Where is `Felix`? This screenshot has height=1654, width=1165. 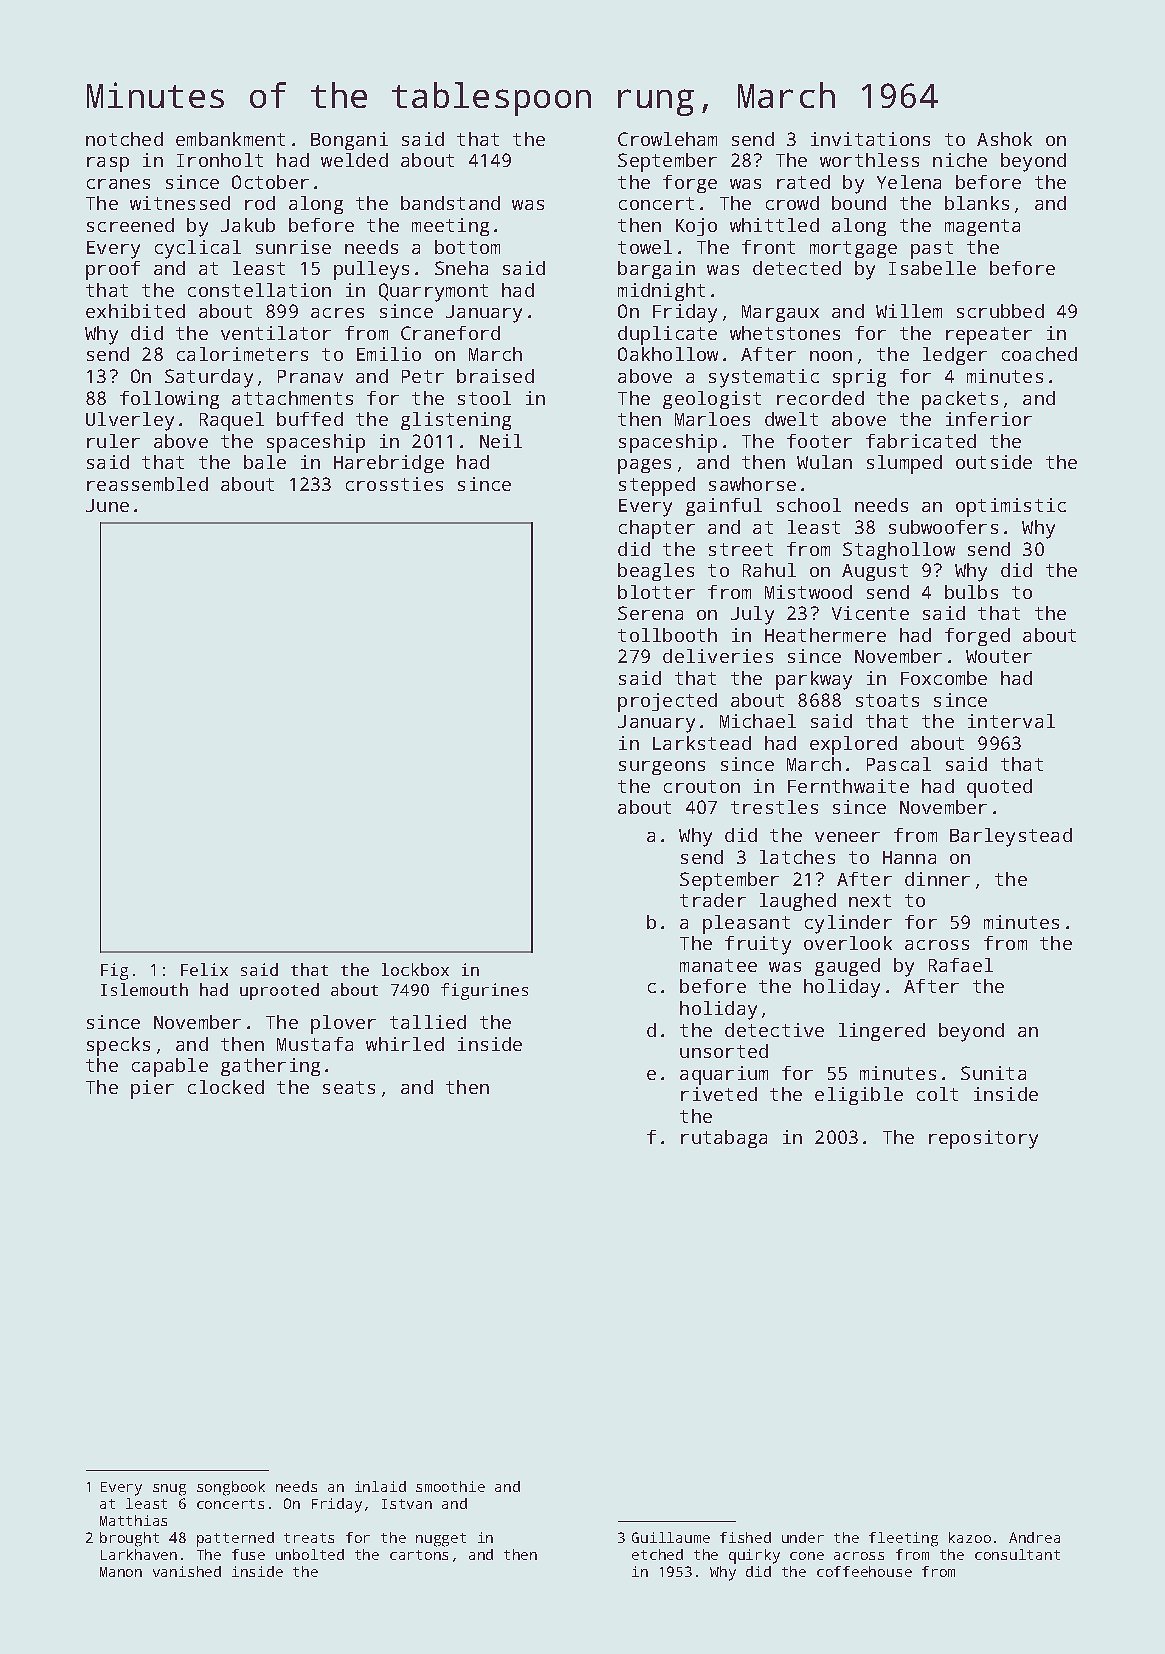
Felix is located at coordinates (204, 969).
